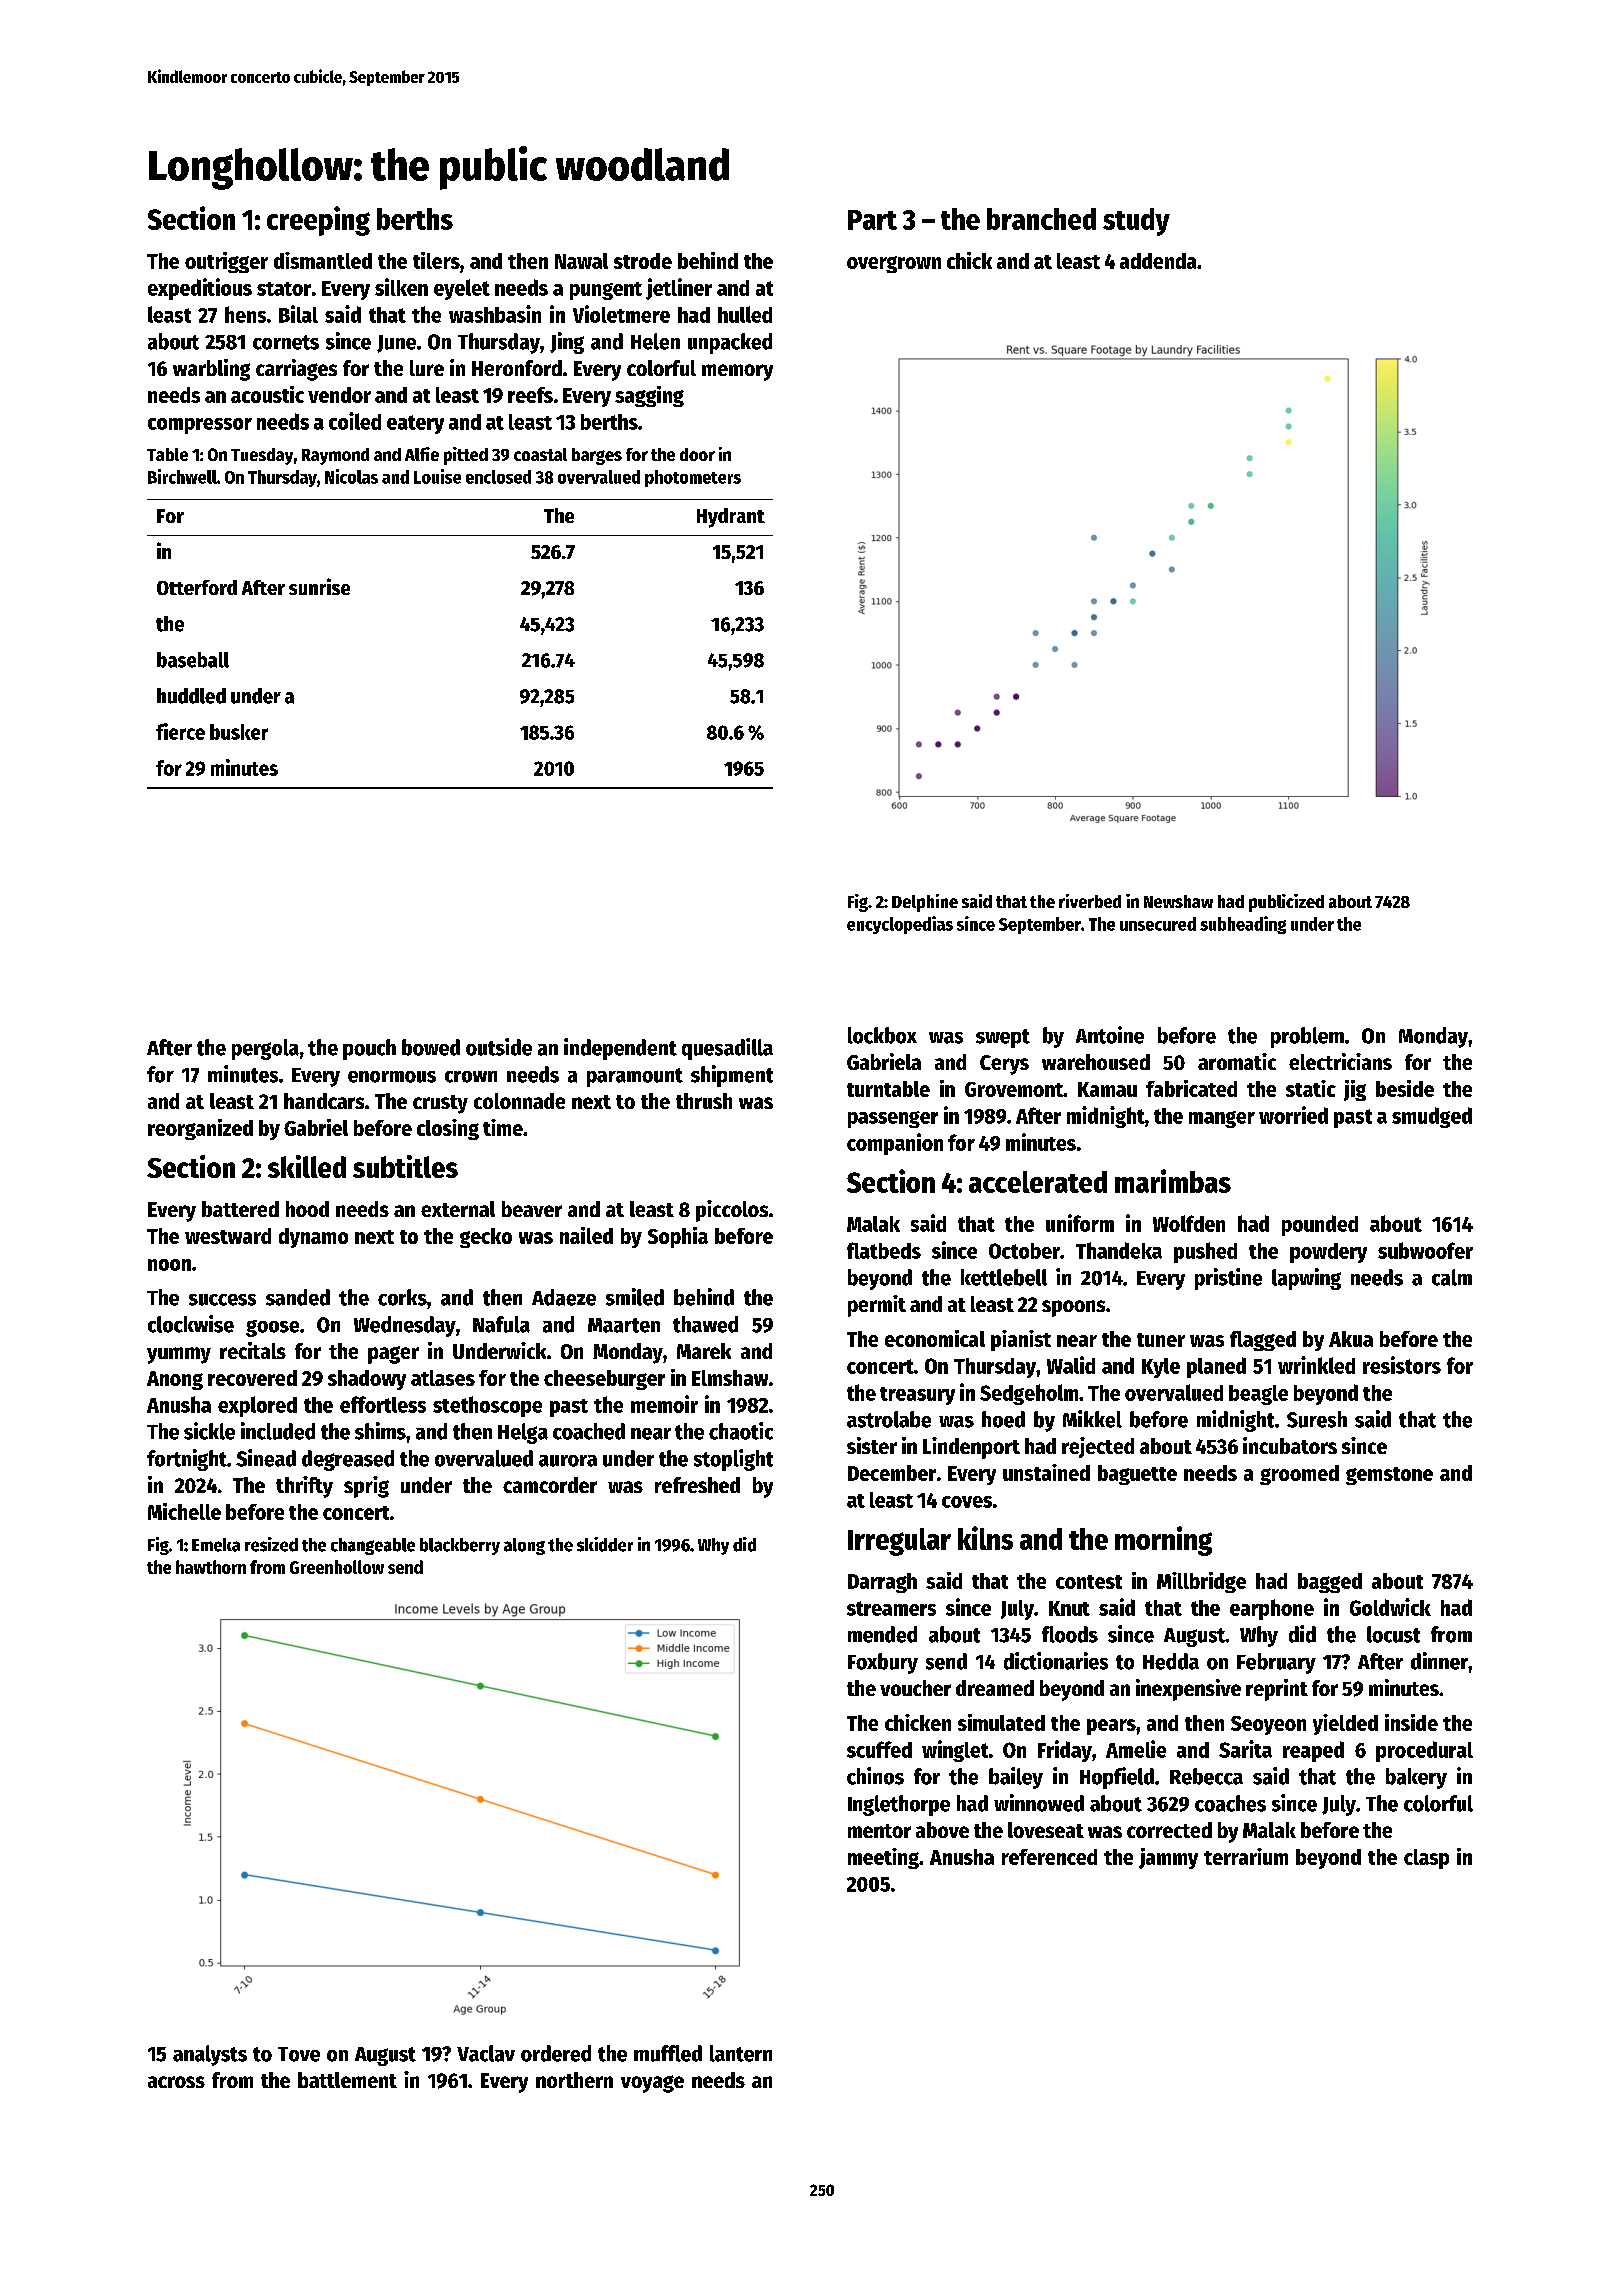 This image has height=2292, width=1620. Describe the element at coordinates (643, 261) in the image. I see `strode` at that location.
